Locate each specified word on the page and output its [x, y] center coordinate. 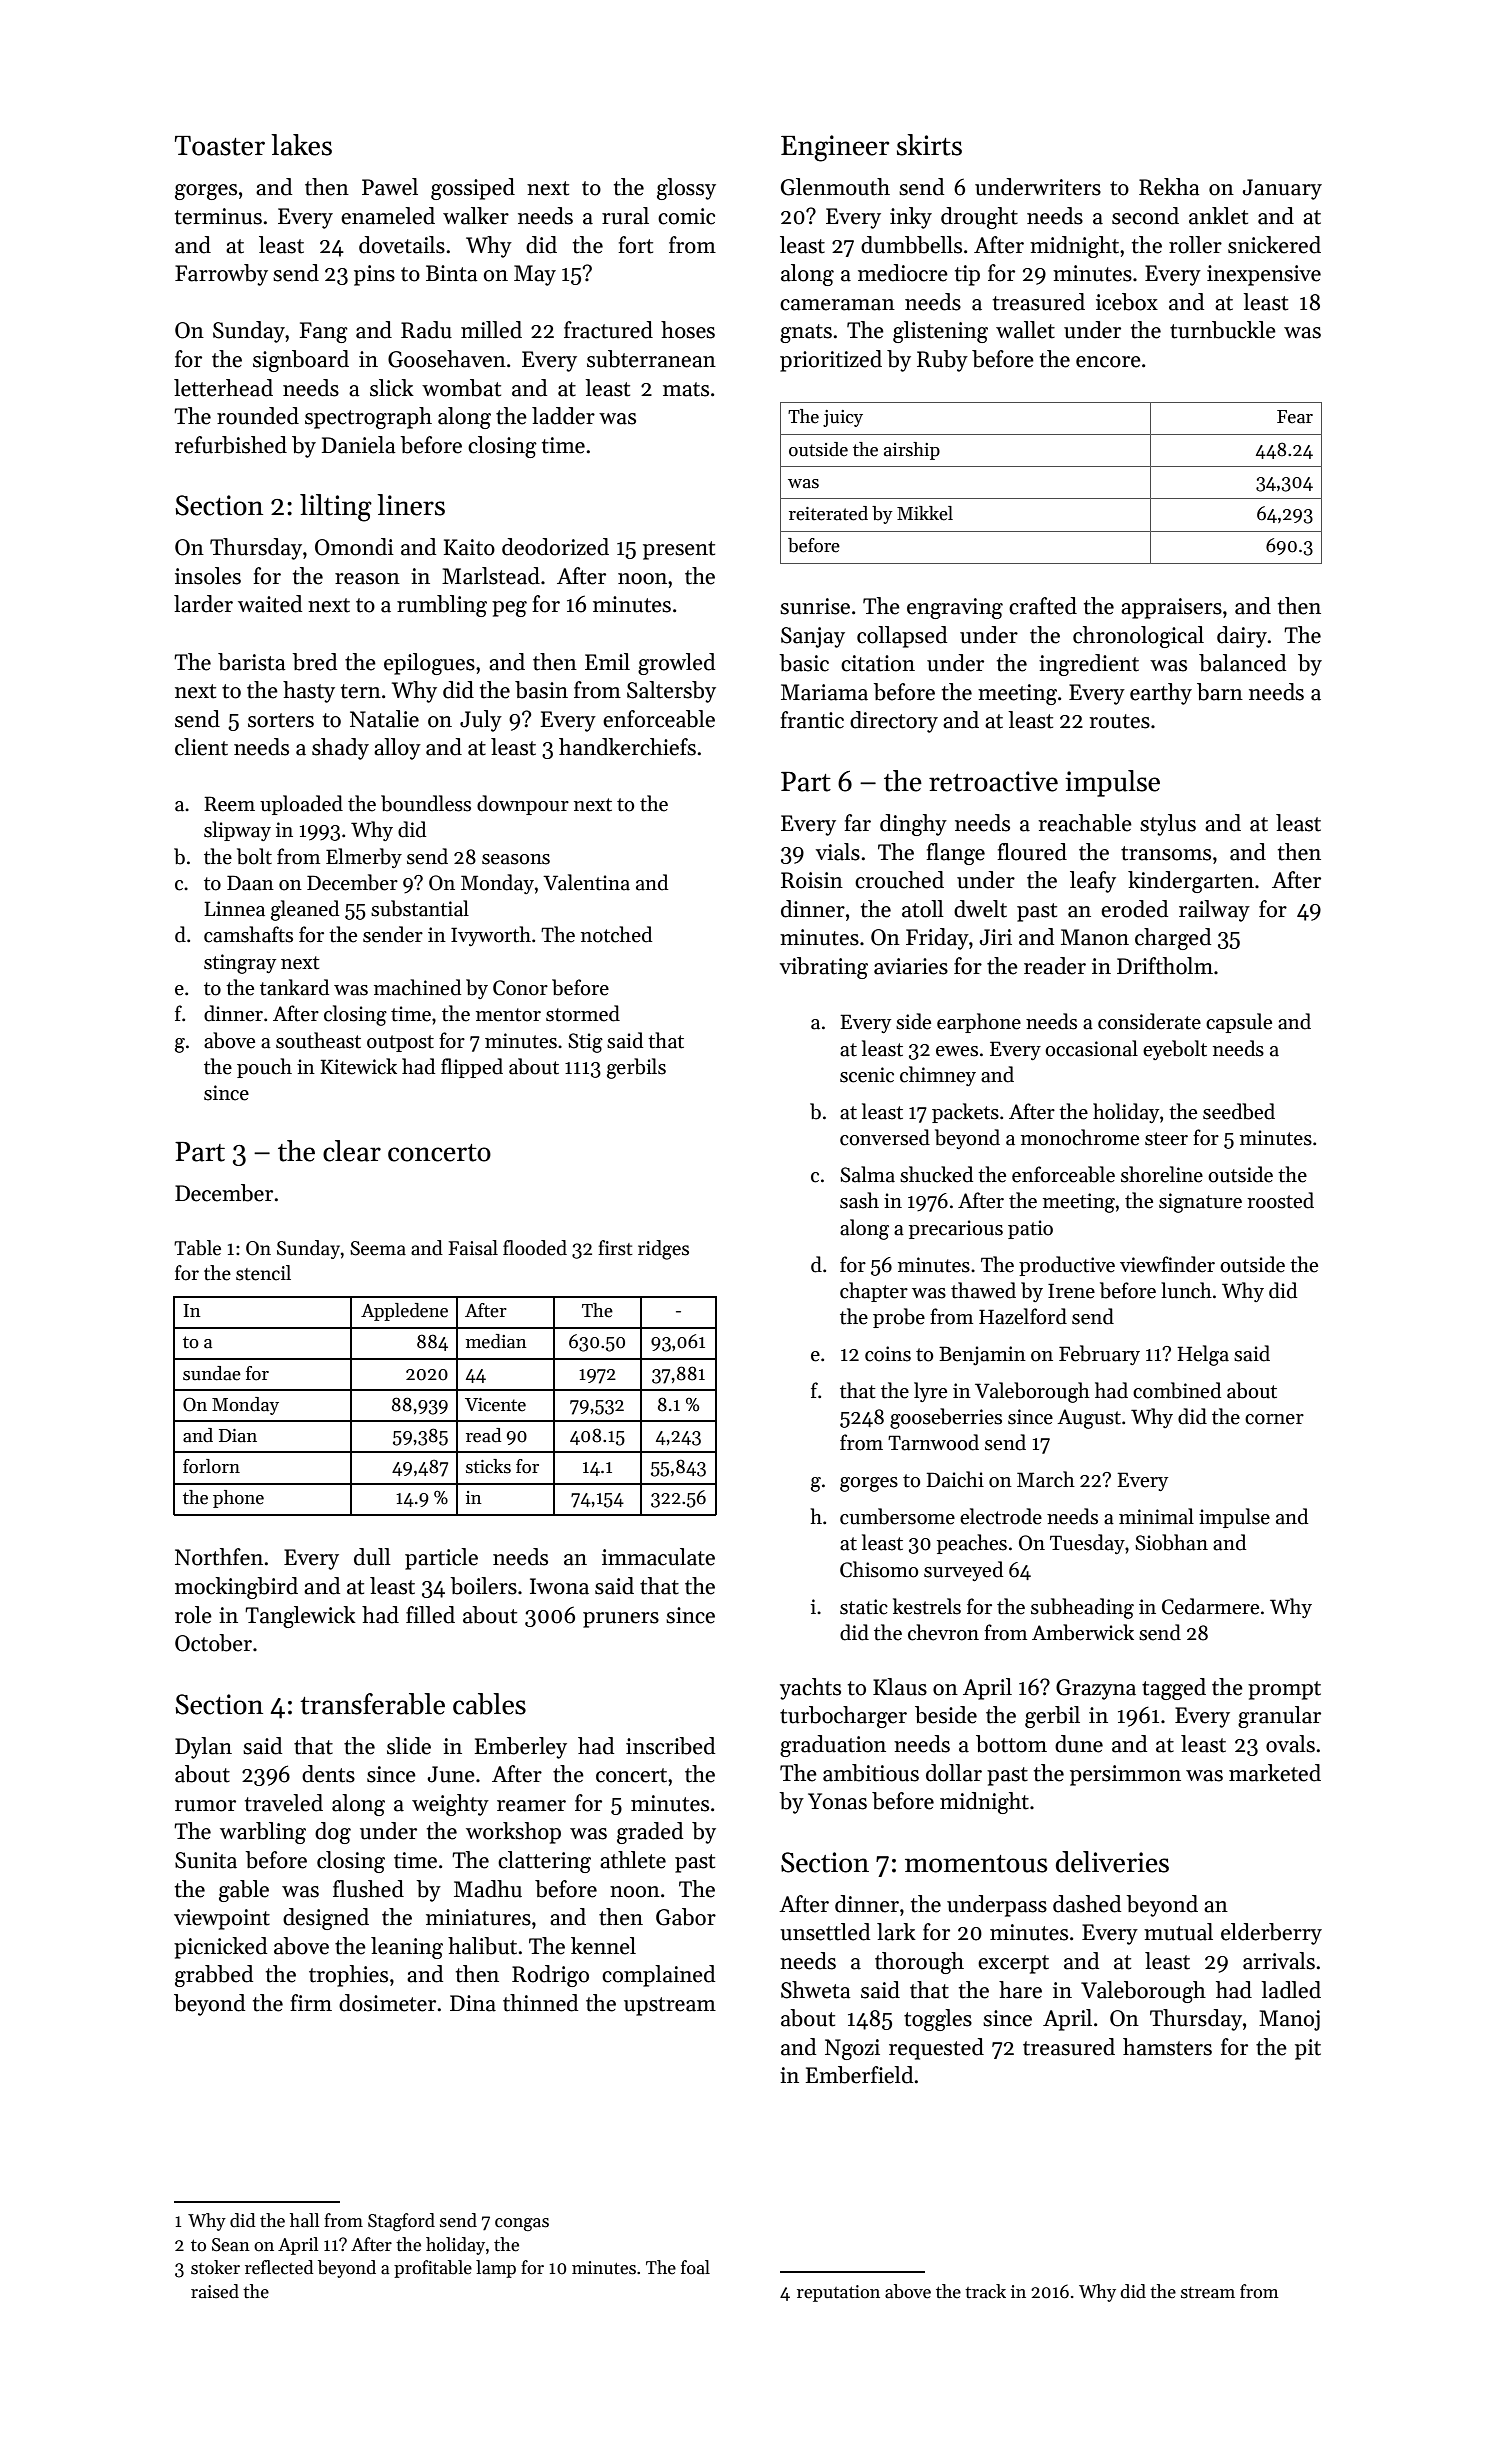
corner [1274, 1419]
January [1282, 189]
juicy [843, 418]
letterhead [223, 388]
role [193, 1615]
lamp [496, 2269]
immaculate [658, 1557]
